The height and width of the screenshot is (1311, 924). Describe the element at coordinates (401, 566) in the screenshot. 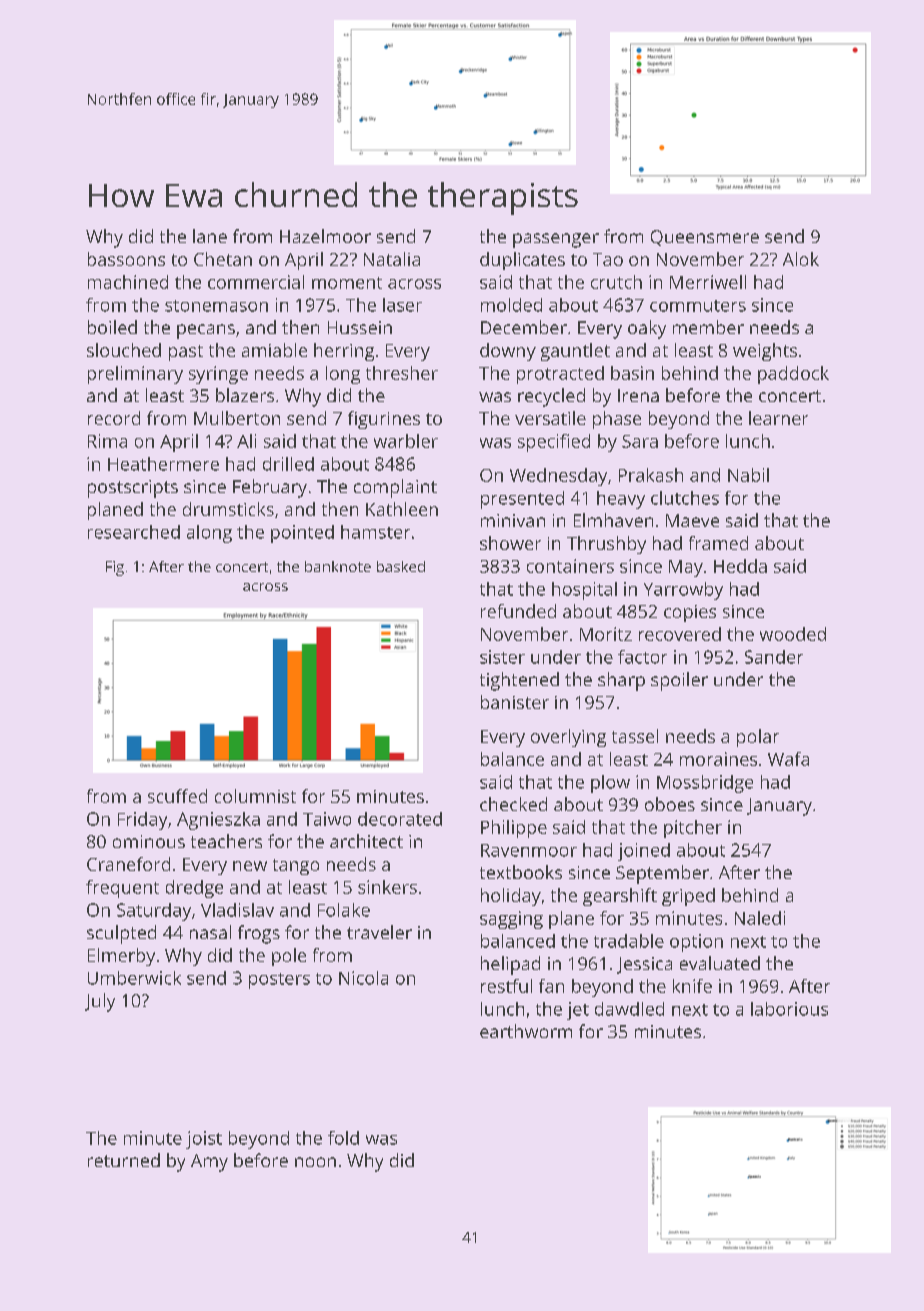

I see `basked` at that location.
